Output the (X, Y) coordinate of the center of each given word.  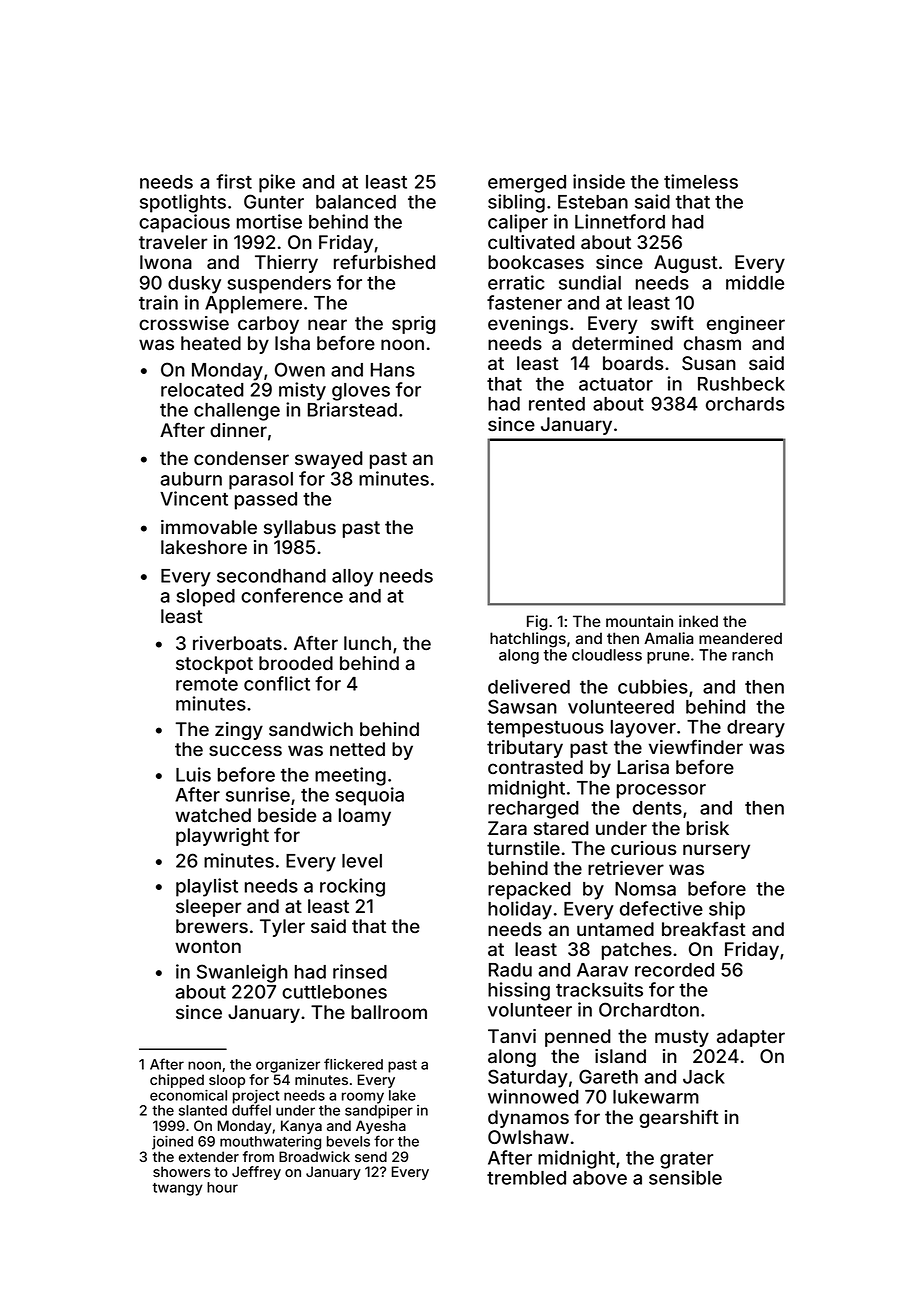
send (371, 1156)
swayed (329, 460)
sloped (205, 598)
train (158, 302)
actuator (616, 384)
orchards (745, 404)
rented (557, 404)
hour (222, 1187)
